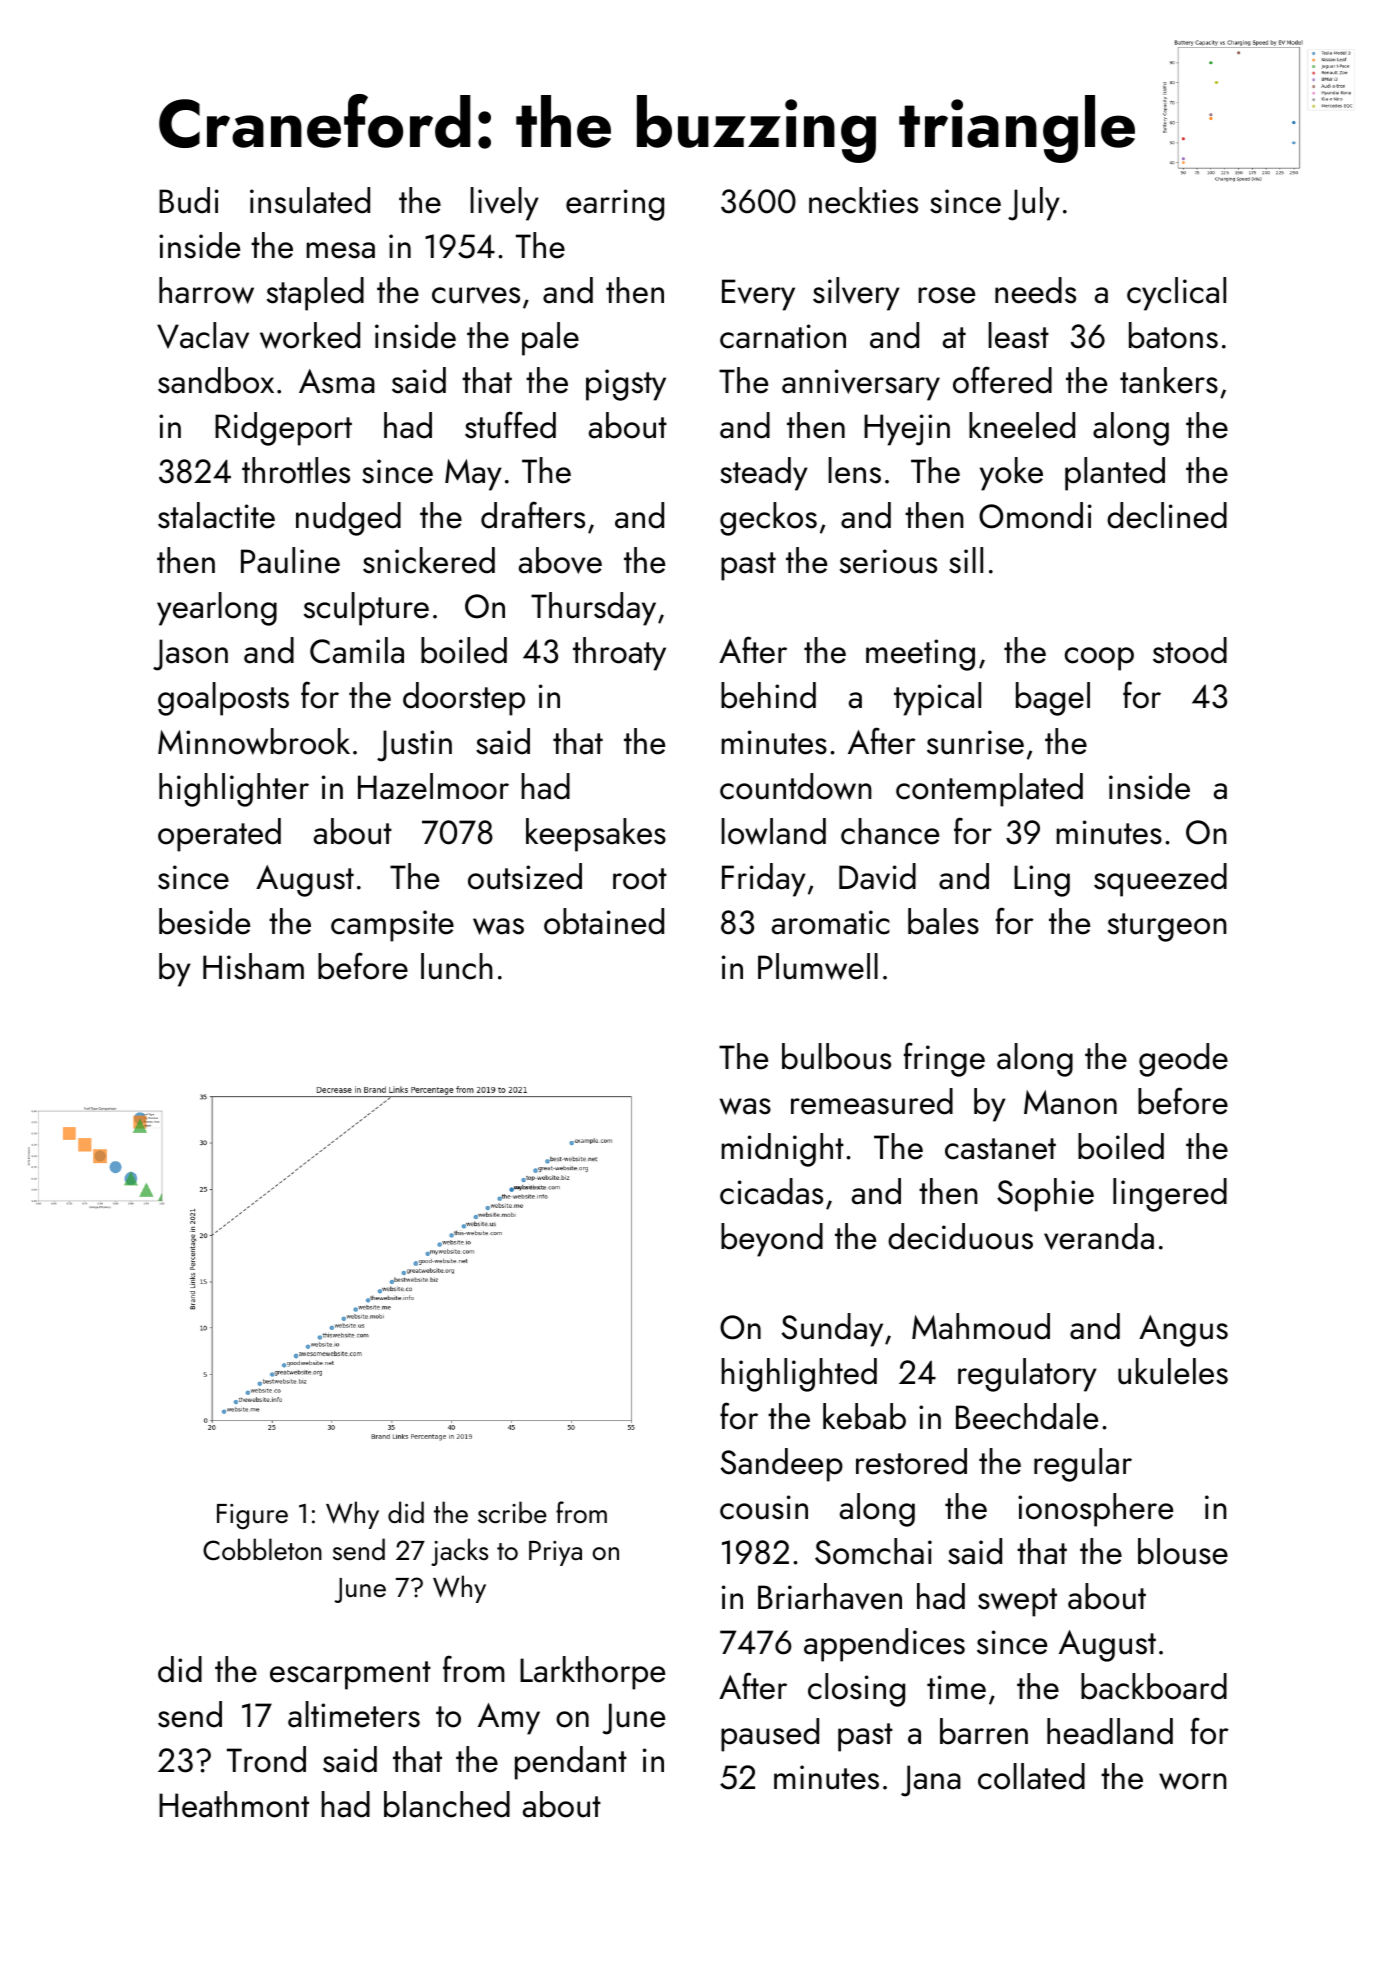 The image size is (1386, 1969). What do you see at coordinates (310, 200) in the page?
I see `insulated` at bounding box center [310, 200].
